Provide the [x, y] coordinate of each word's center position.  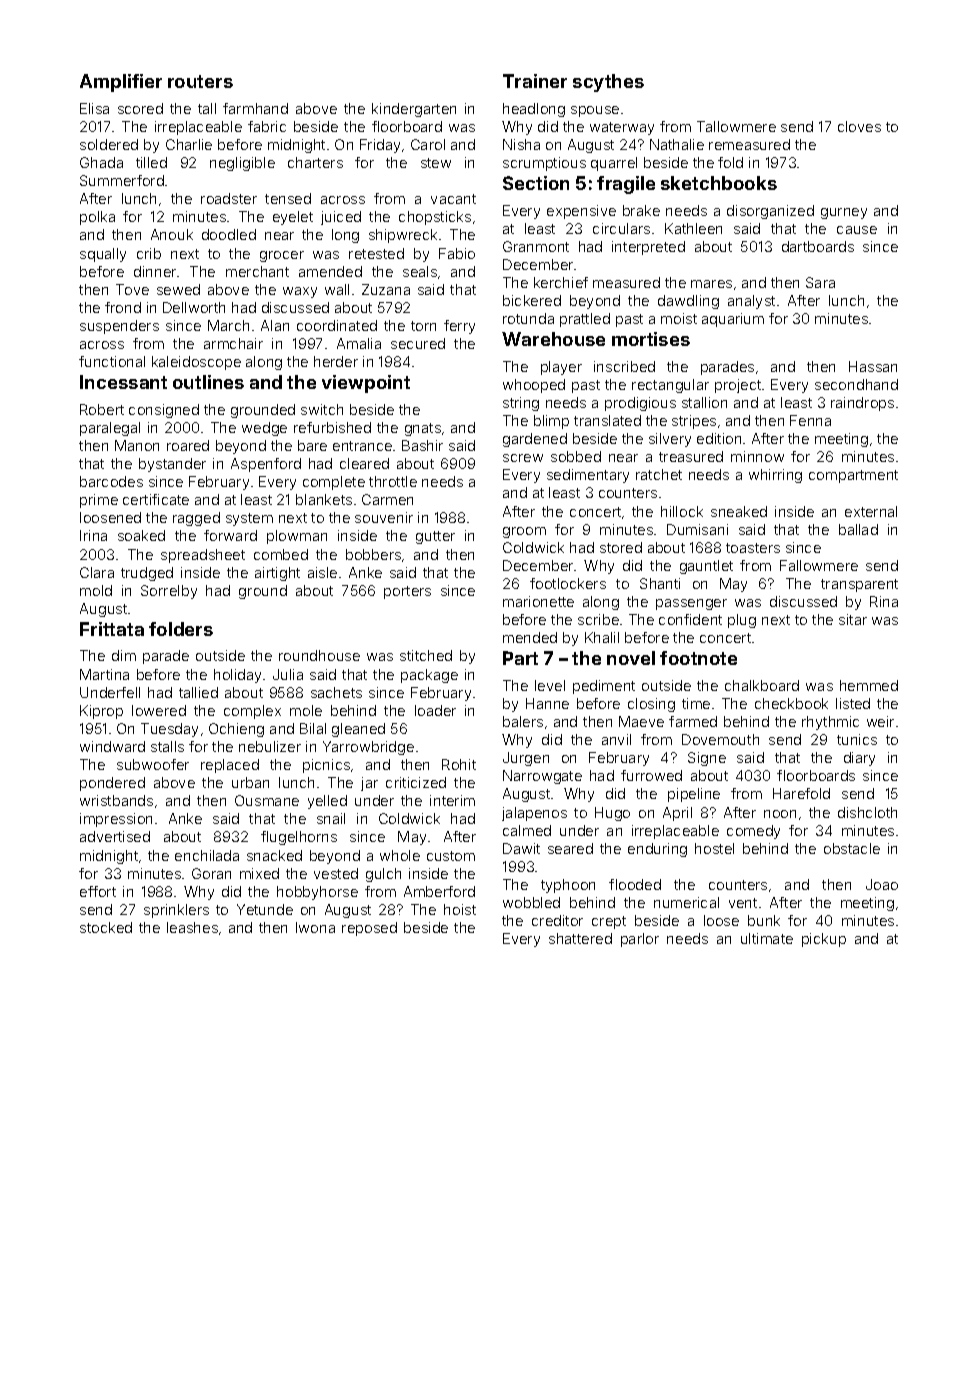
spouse [595, 111]
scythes [608, 83]
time [696, 703]
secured [418, 343]
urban [250, 782]
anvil [616, 739]
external [871, 511]
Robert [102, 409]
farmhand [255, 108]
